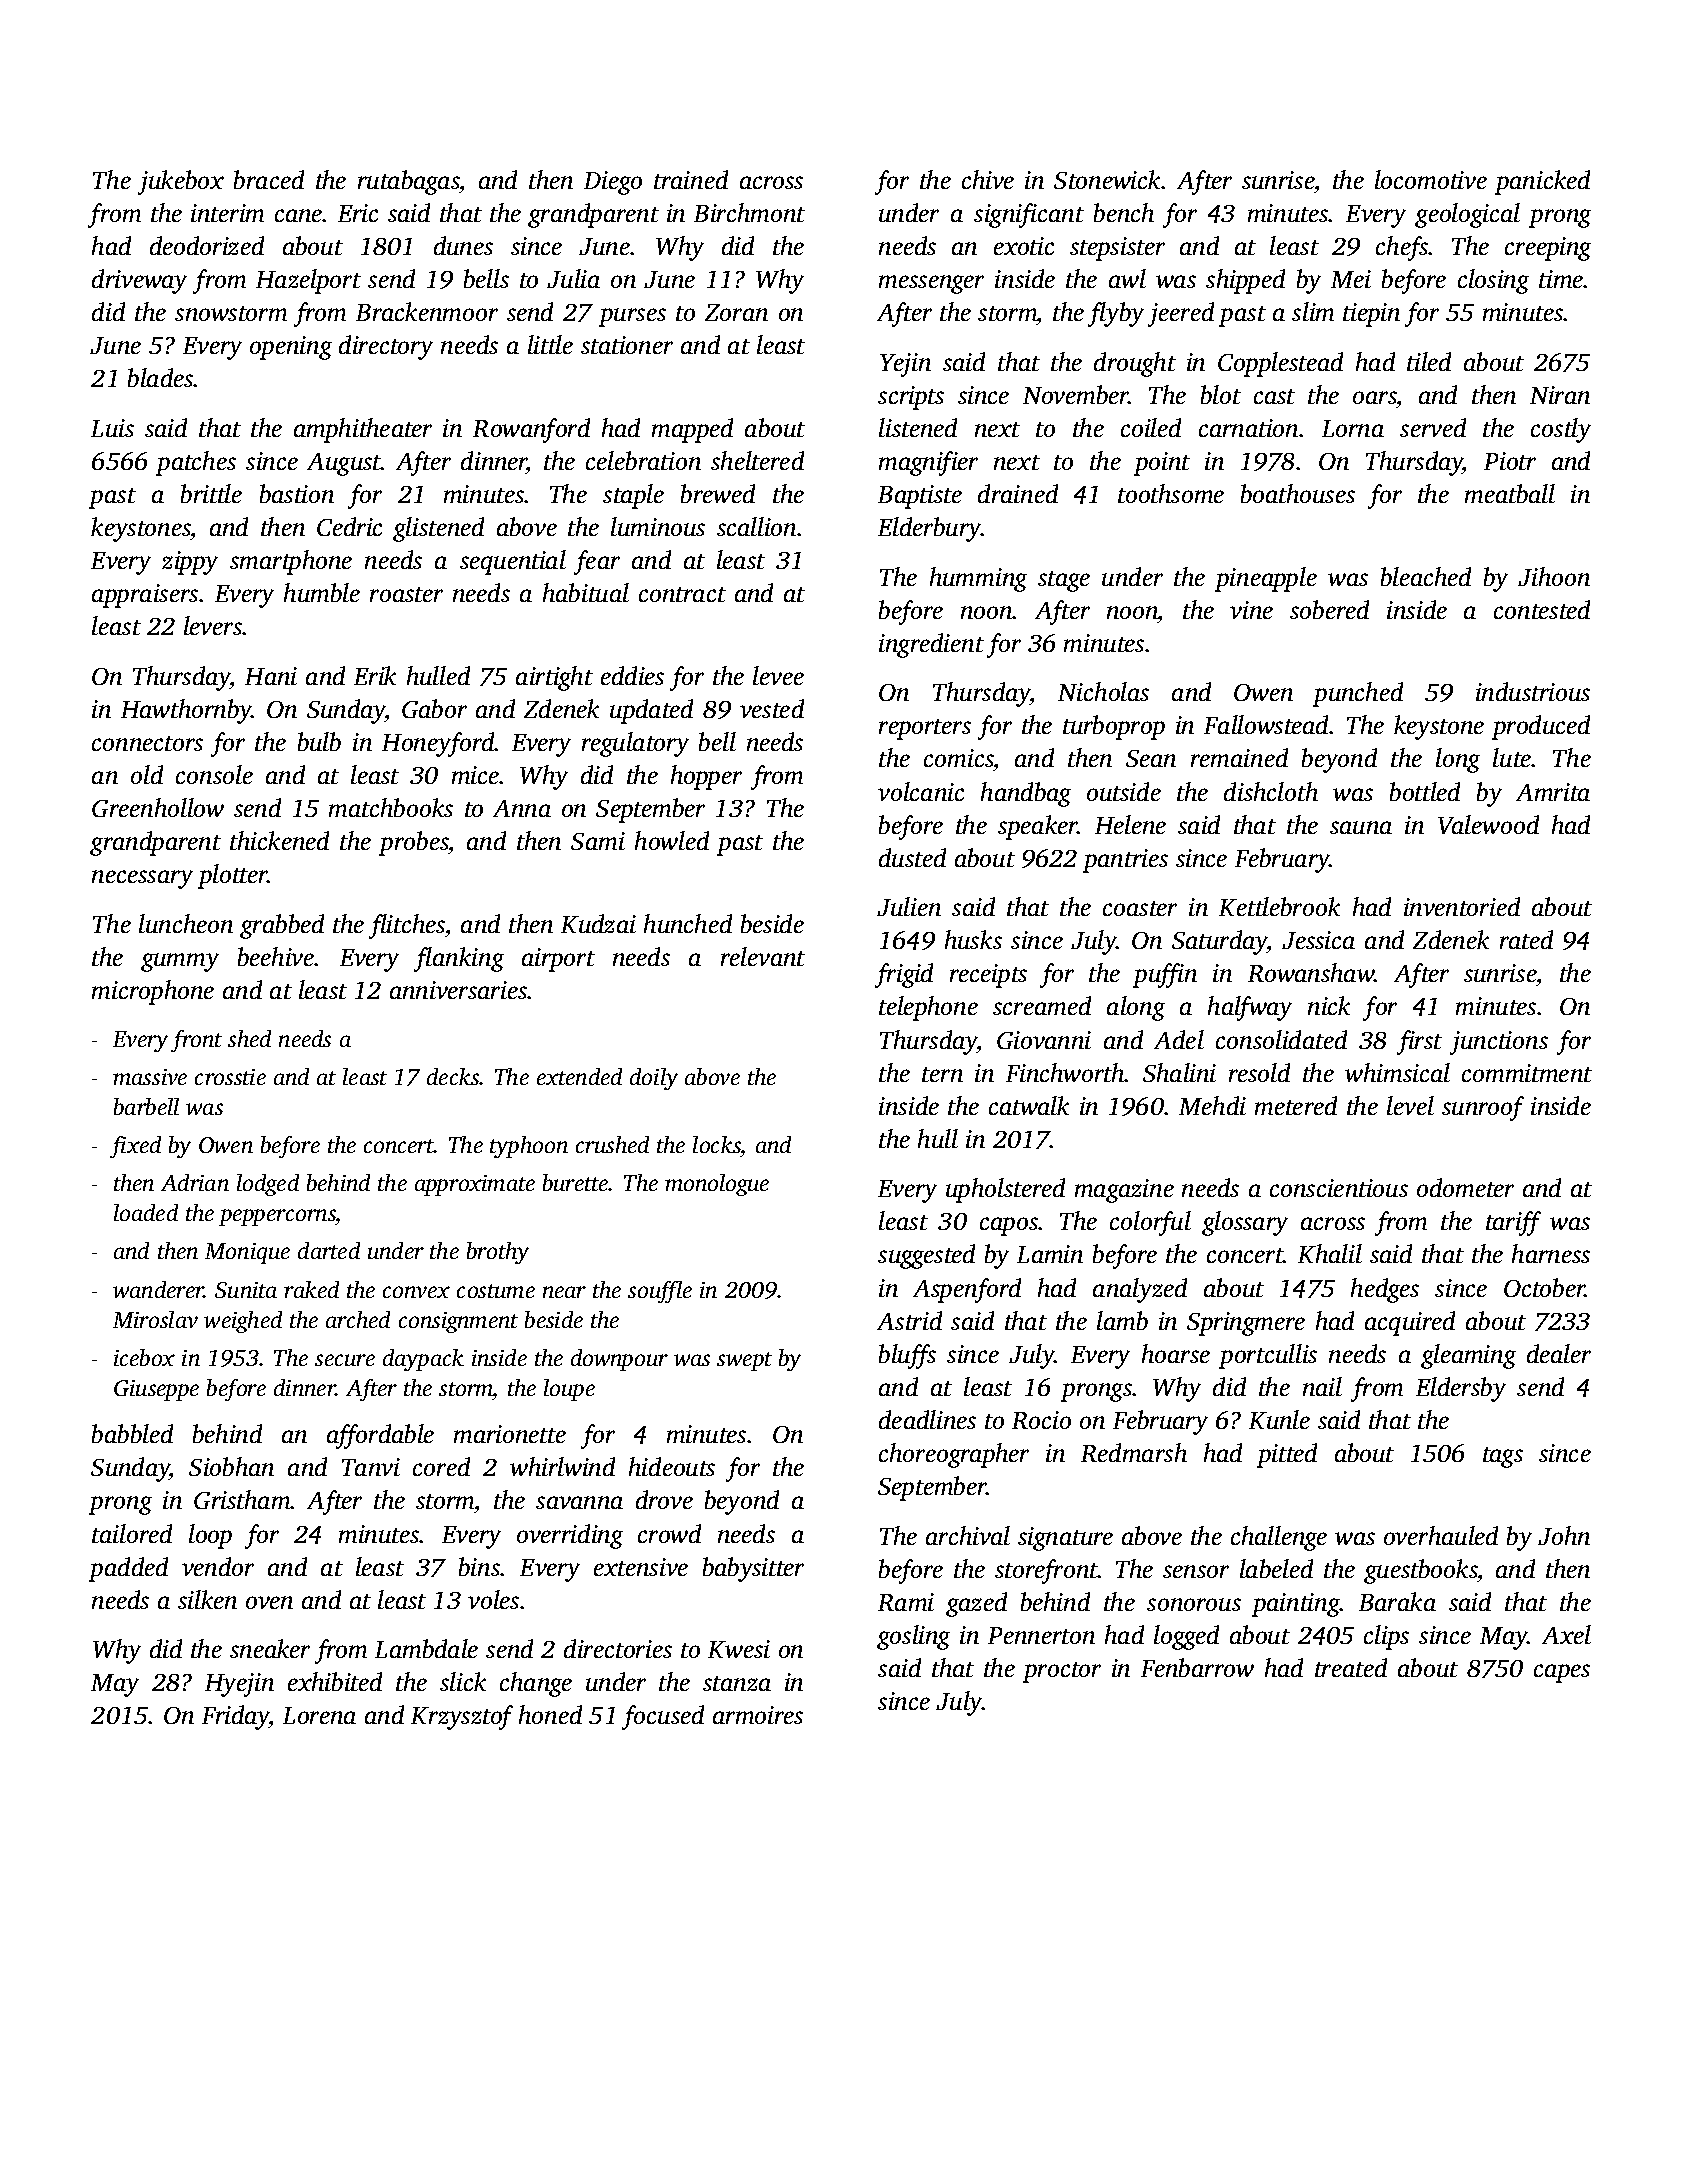 The image size is (1683, 2178). I want to click on patches, so click(196, 463).
